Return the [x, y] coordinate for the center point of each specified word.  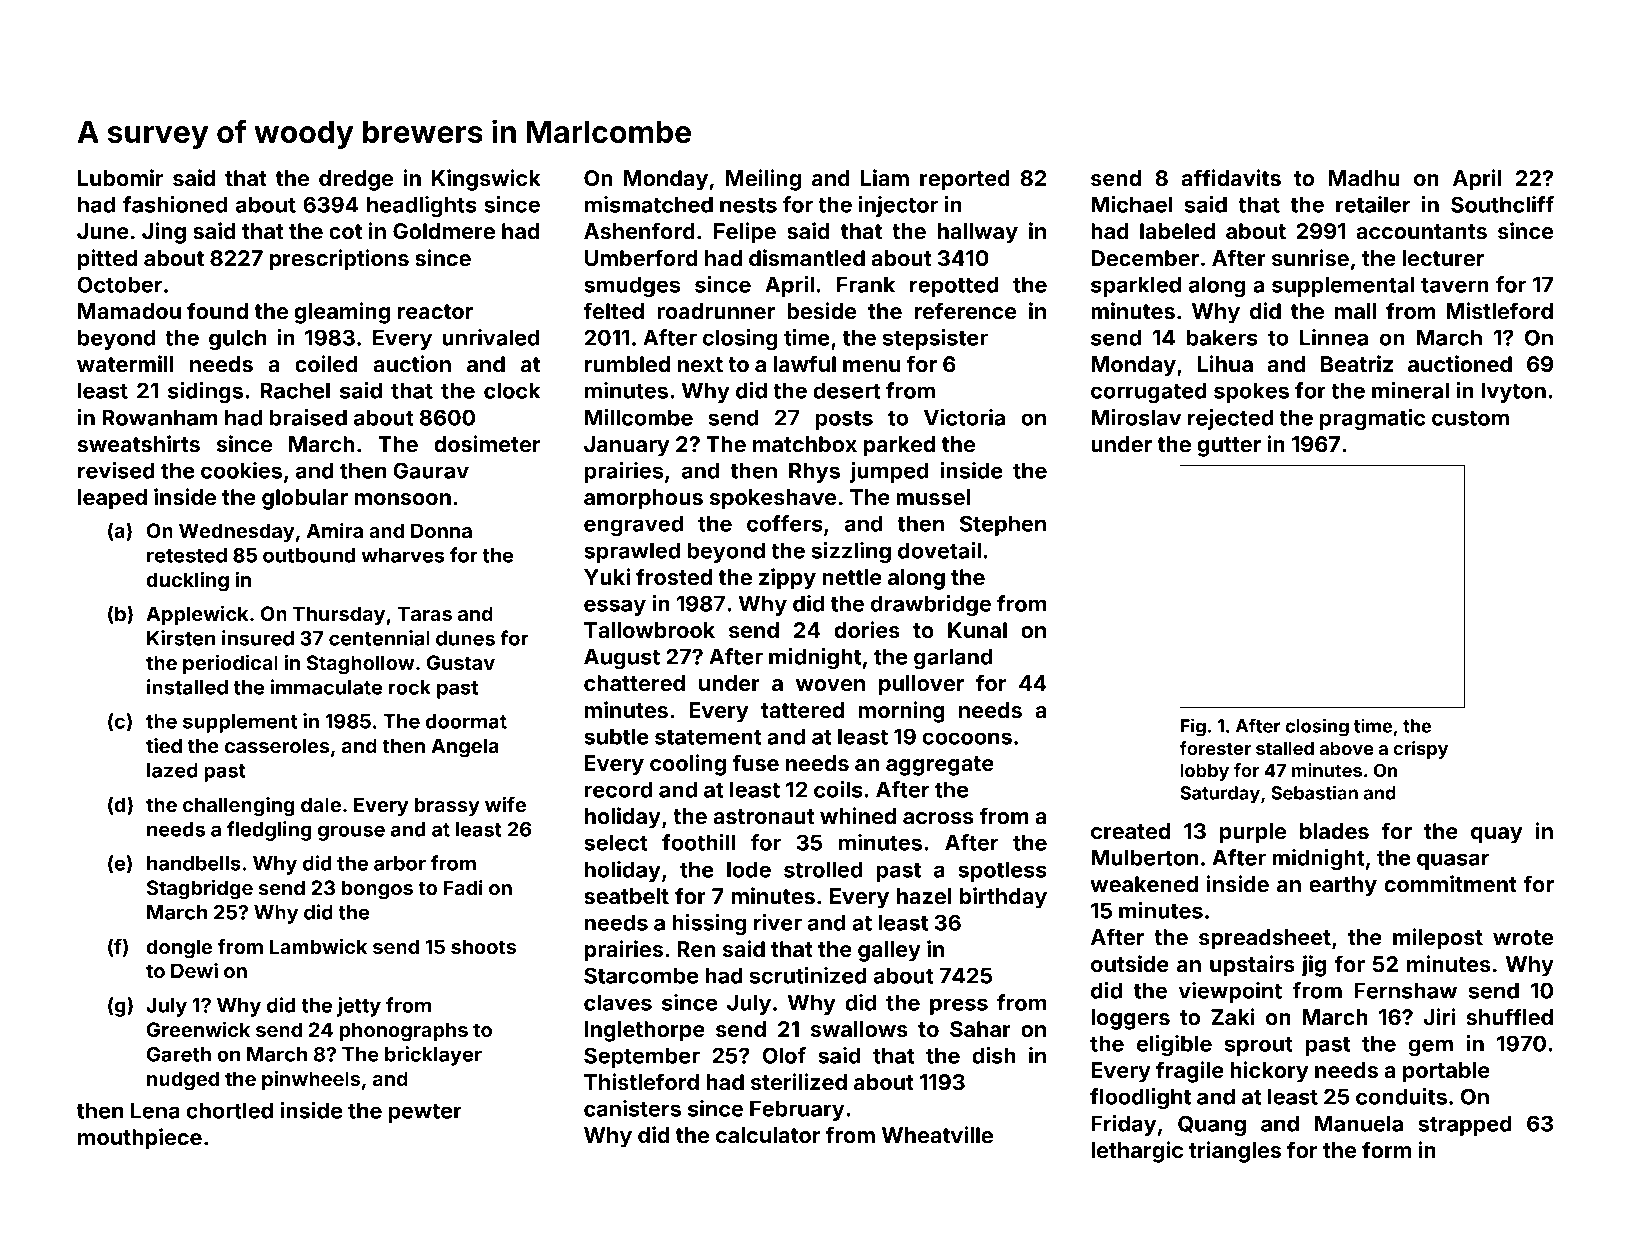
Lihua [1225, 363]
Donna [441, 530]
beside [821, 310]
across [938, 818]
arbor [400, 863]
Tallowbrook [649, 630]
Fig [1193, 727]
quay [1497, 835]
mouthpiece [140, 1139]
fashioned [175, 204]
